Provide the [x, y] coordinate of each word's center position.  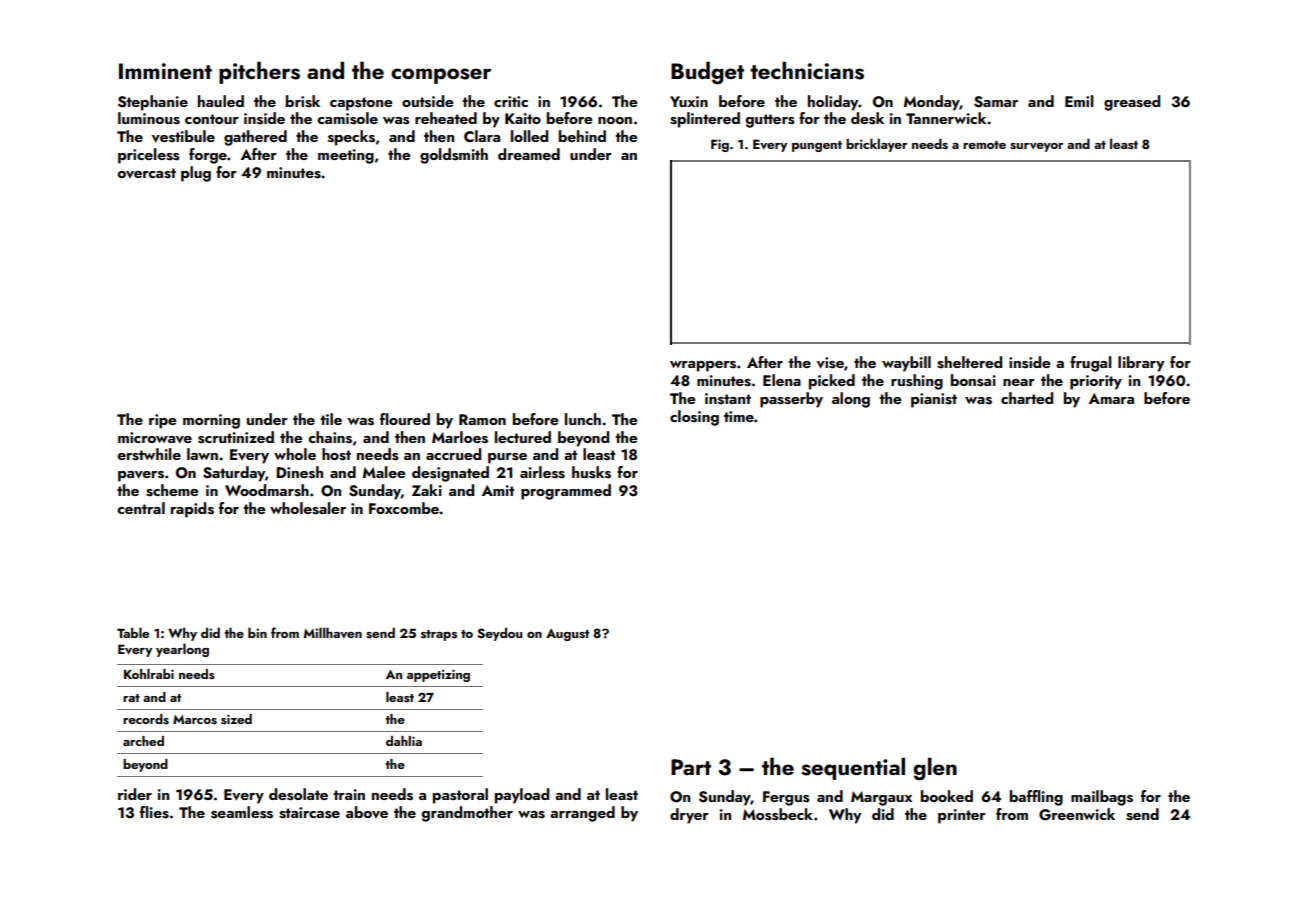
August [567, 635]
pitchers [259, 72]
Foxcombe [404, 508]
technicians [807, 70]
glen [935, 769]
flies [154, 812]
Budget [707, 73]
